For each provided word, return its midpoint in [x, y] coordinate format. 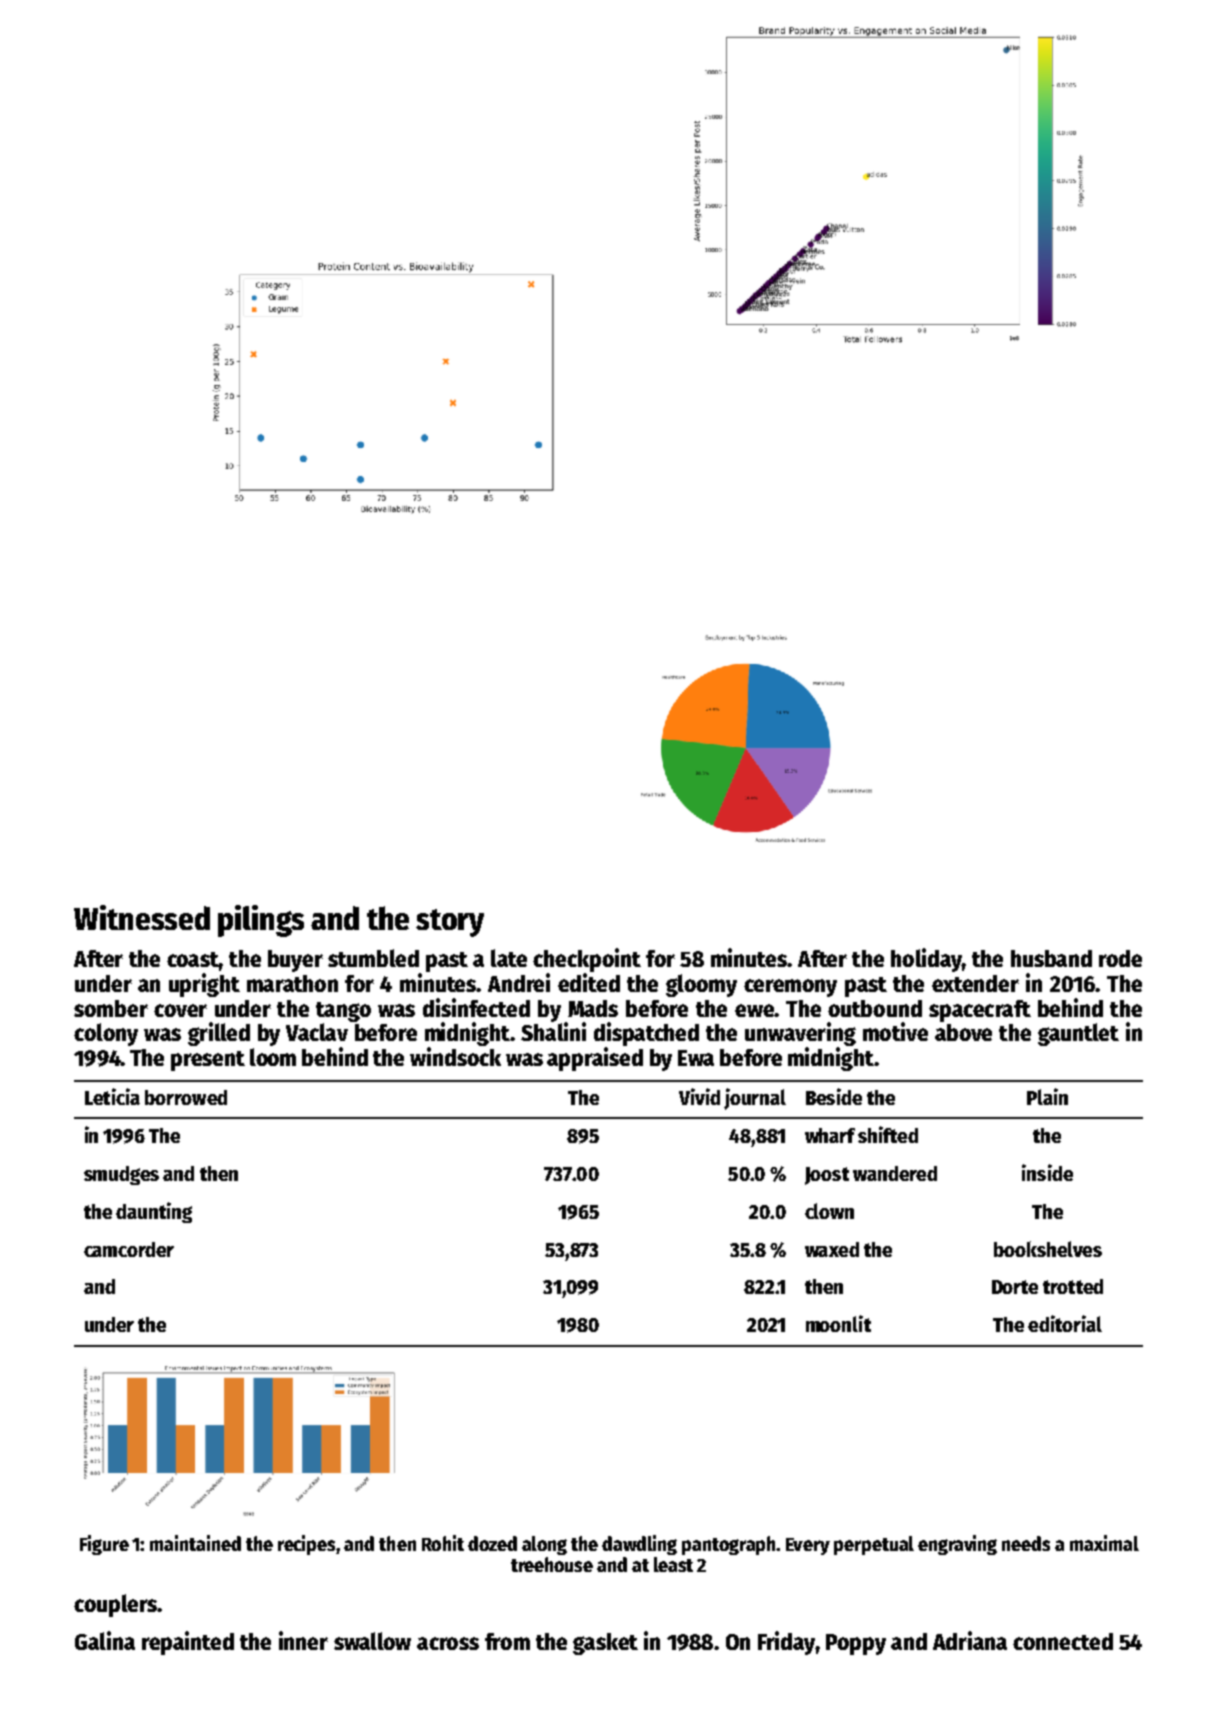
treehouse [552, 1564]
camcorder [129, 1249]
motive [895, 1031]
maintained [195, 1543]
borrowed [186, 1097]
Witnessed [142, 917]
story [450, 923]
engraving [957, 1545]
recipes [307, 1545]
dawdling [639, 1545]
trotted [1073, 1286]
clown [829, 1211]
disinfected [476, 1007]
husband [1051, 958]
